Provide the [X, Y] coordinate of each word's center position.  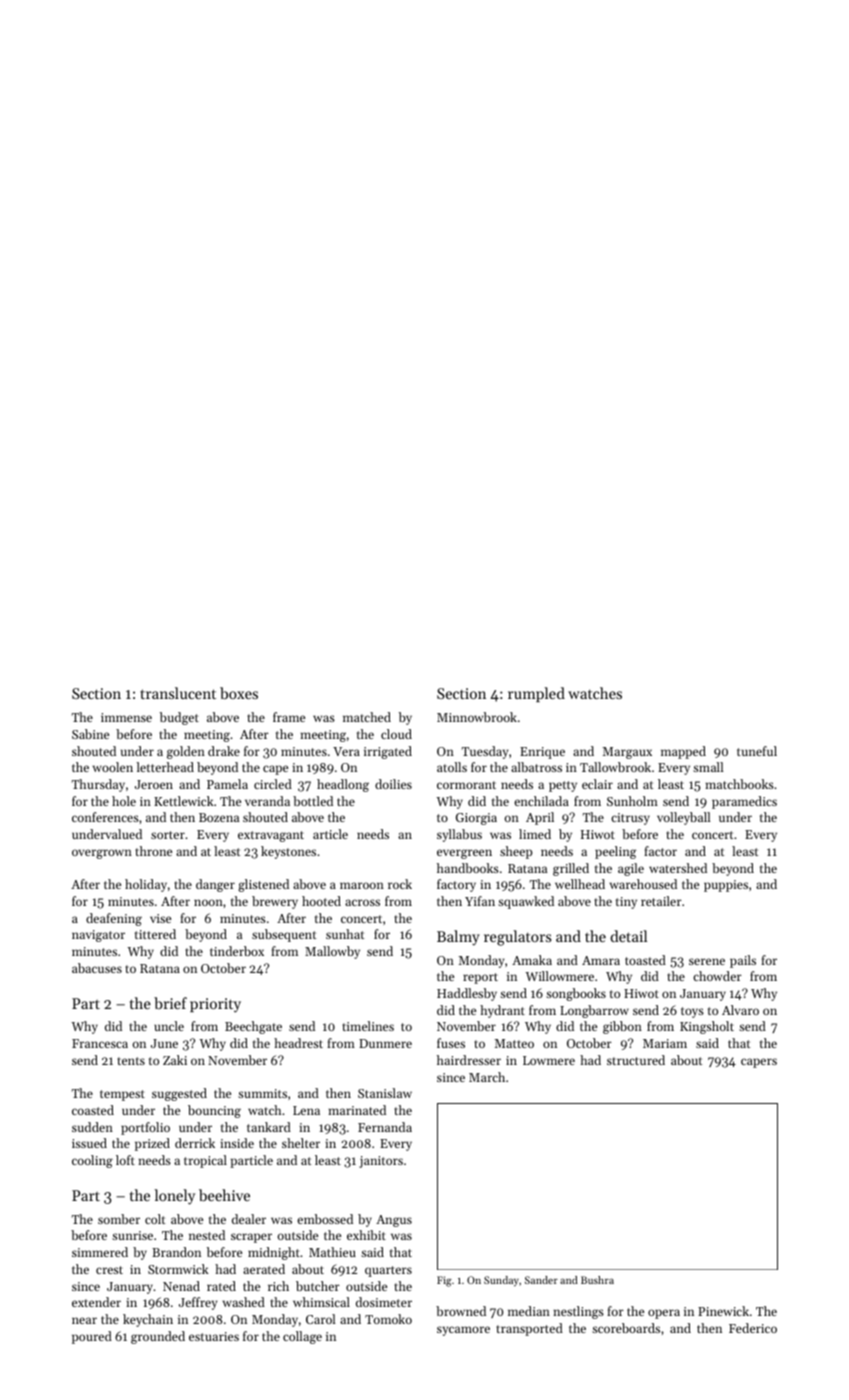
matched [367, 717]
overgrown [102, 854]
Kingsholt [707, 1027]
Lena [306, 1110]
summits [262, 1093]
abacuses [97, 968]
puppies [726, 886]
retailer [661, 901]
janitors [381, 1162]
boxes [239, 693]
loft [125, 1160]
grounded [158, 1337]
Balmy [458, 938]
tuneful [757, 751]
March [487, 1077]
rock [400, 884]
